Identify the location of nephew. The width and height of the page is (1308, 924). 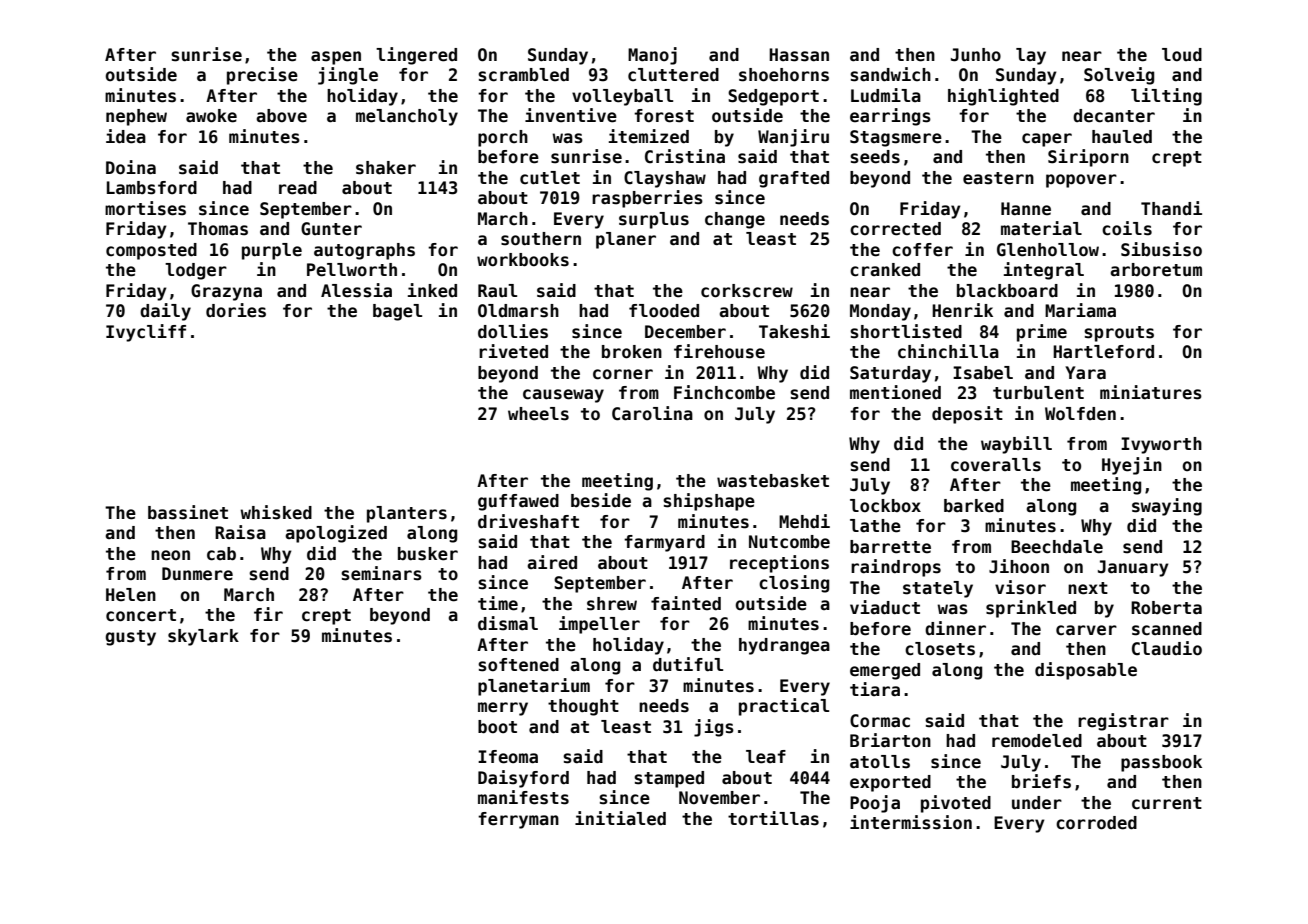
(136, 117).
